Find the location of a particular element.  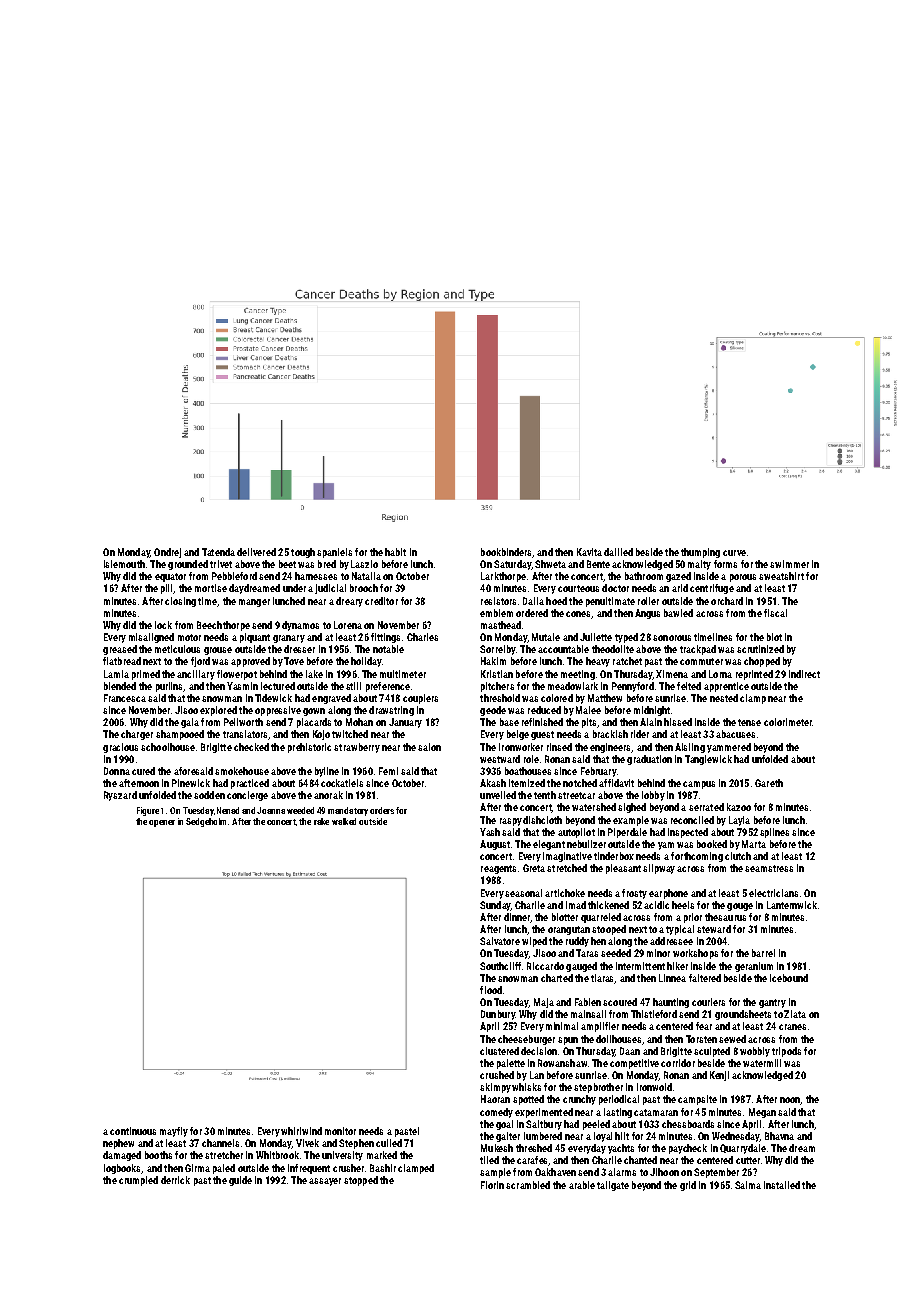

centrifuge is located at coordinates (712, 589).
